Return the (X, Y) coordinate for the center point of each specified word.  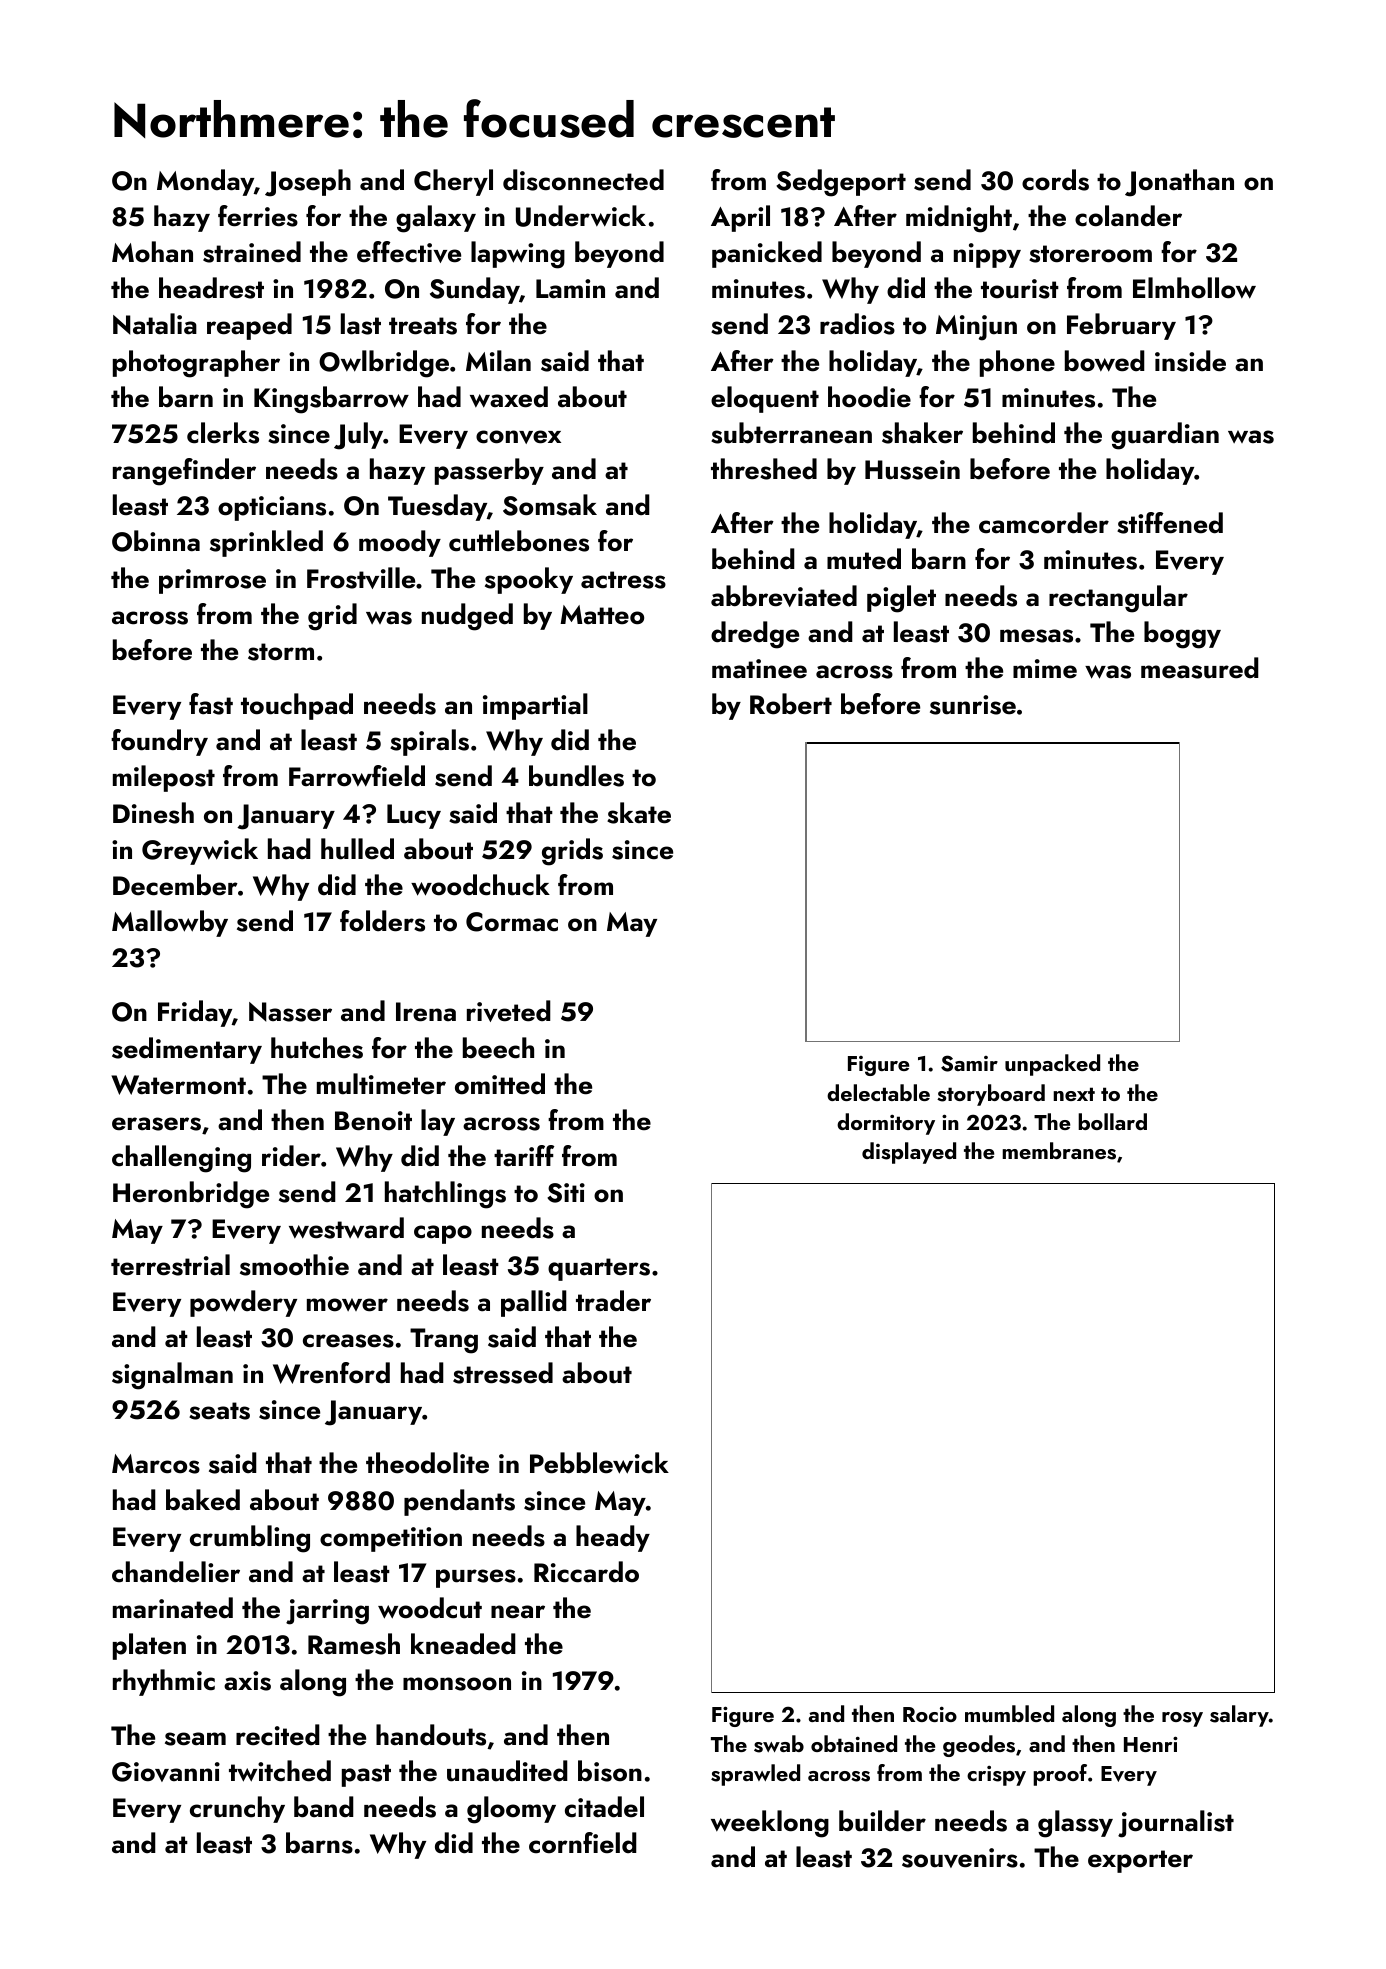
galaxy (436, 219)
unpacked (1052, 1065)
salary (1239, 1716)
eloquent (765, 399)
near (518, 1612)
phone (1017, 363)
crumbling (250, 1539)
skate (639, 813)
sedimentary (187, 1050)
